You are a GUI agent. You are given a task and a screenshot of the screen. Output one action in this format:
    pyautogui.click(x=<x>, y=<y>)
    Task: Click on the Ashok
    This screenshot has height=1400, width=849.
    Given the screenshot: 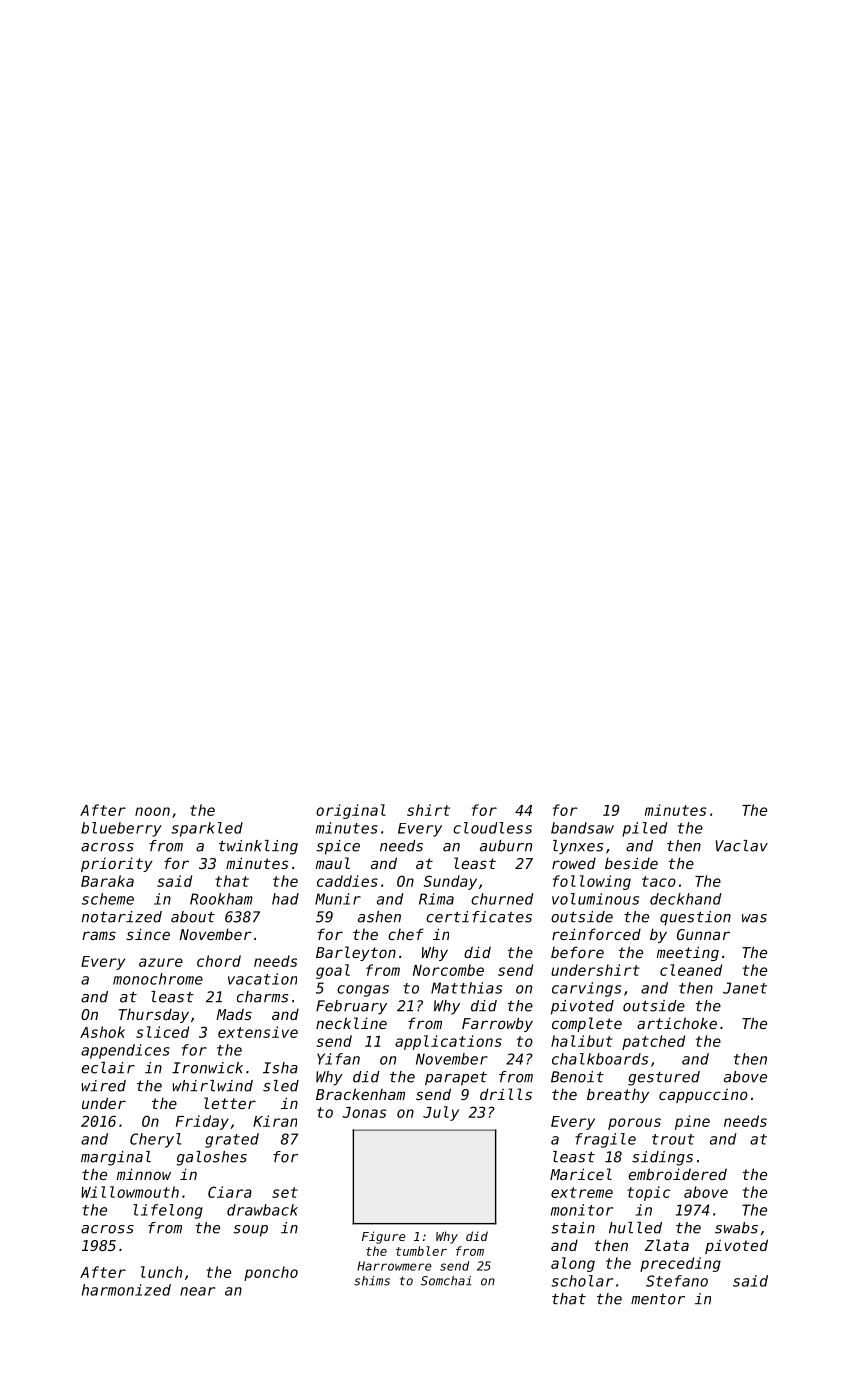 What is the action you would take?
    pyautogui.click(x=102, y=1032)
